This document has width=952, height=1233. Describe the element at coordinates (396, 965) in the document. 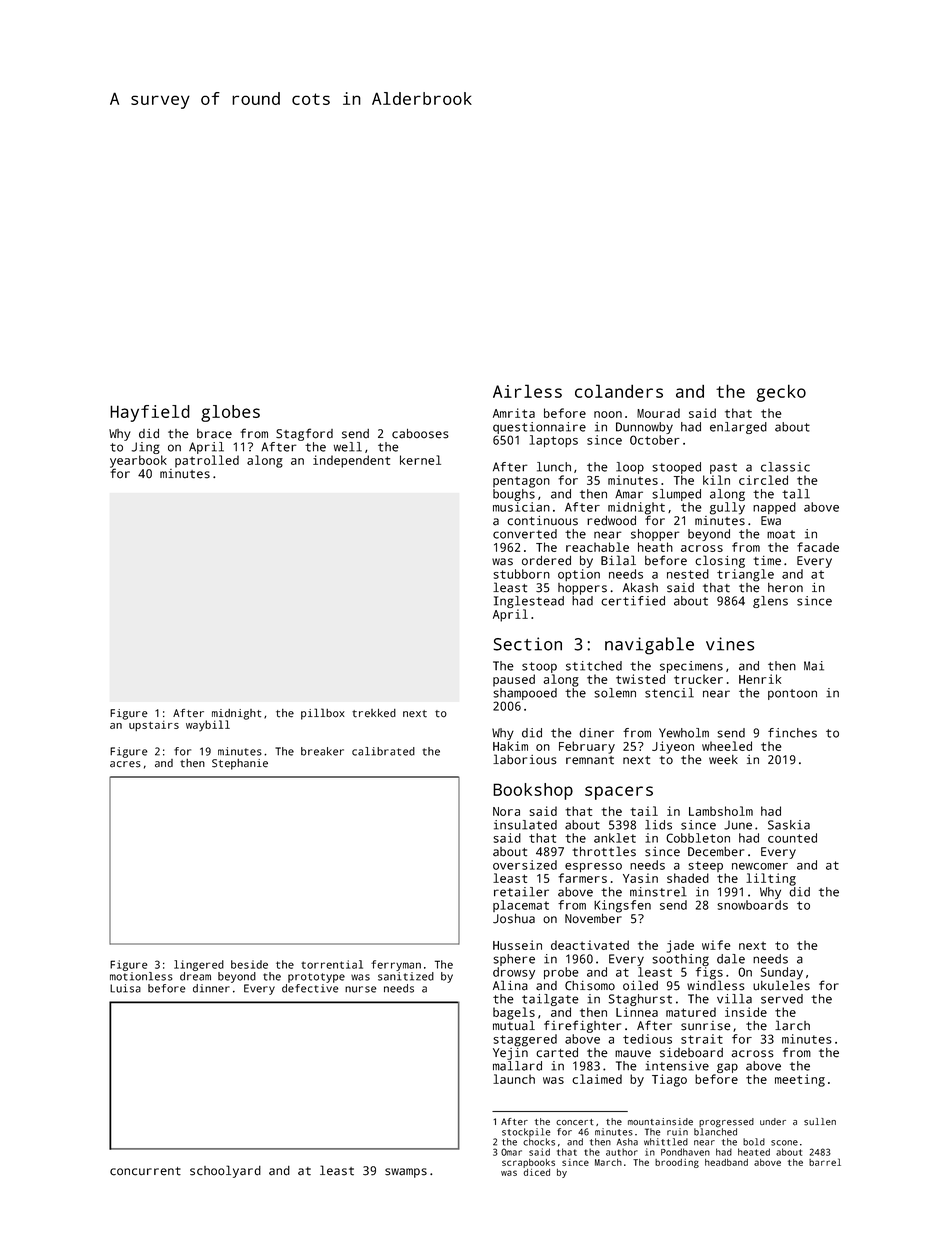

I see `ferryman` at that location.
